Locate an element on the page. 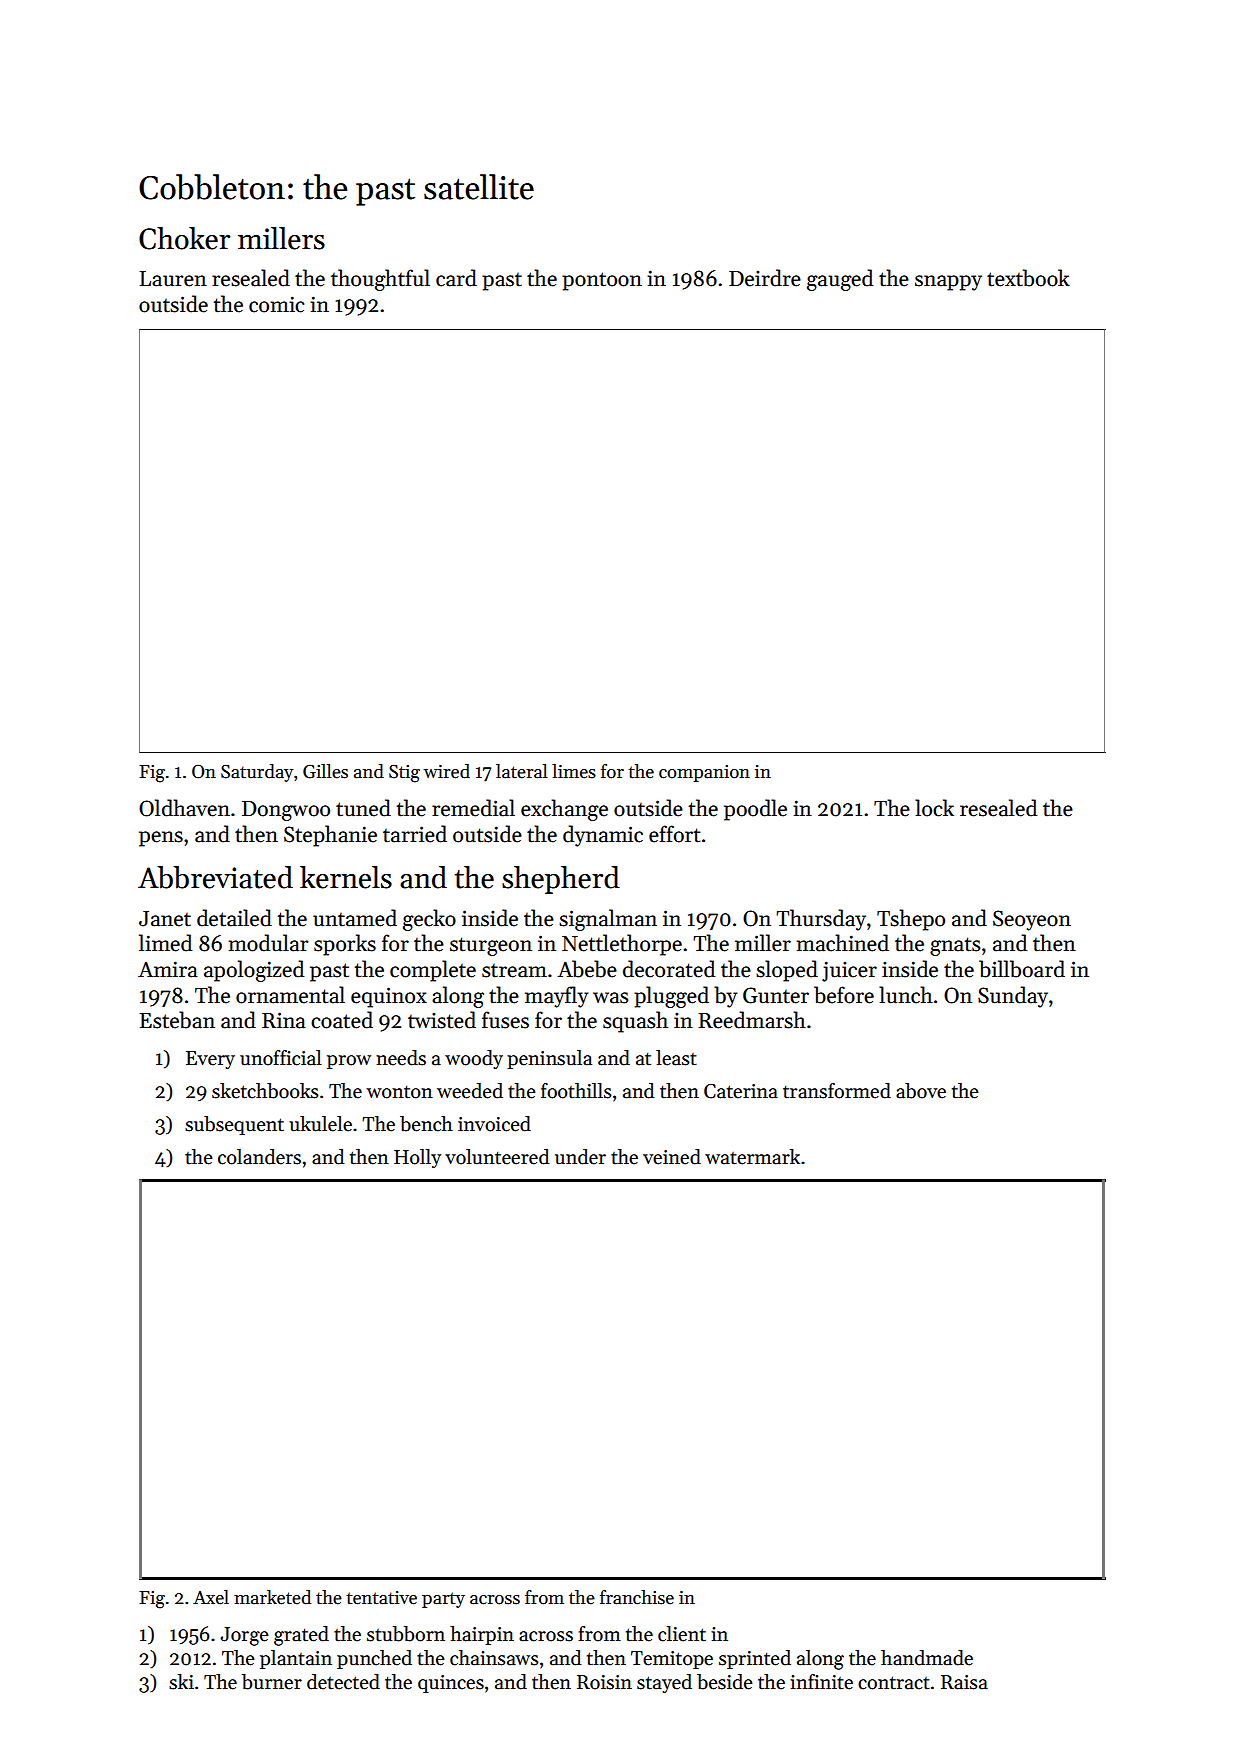 This page has width=1244, height=1759. fuses is located at coordinates (505, 1020).
